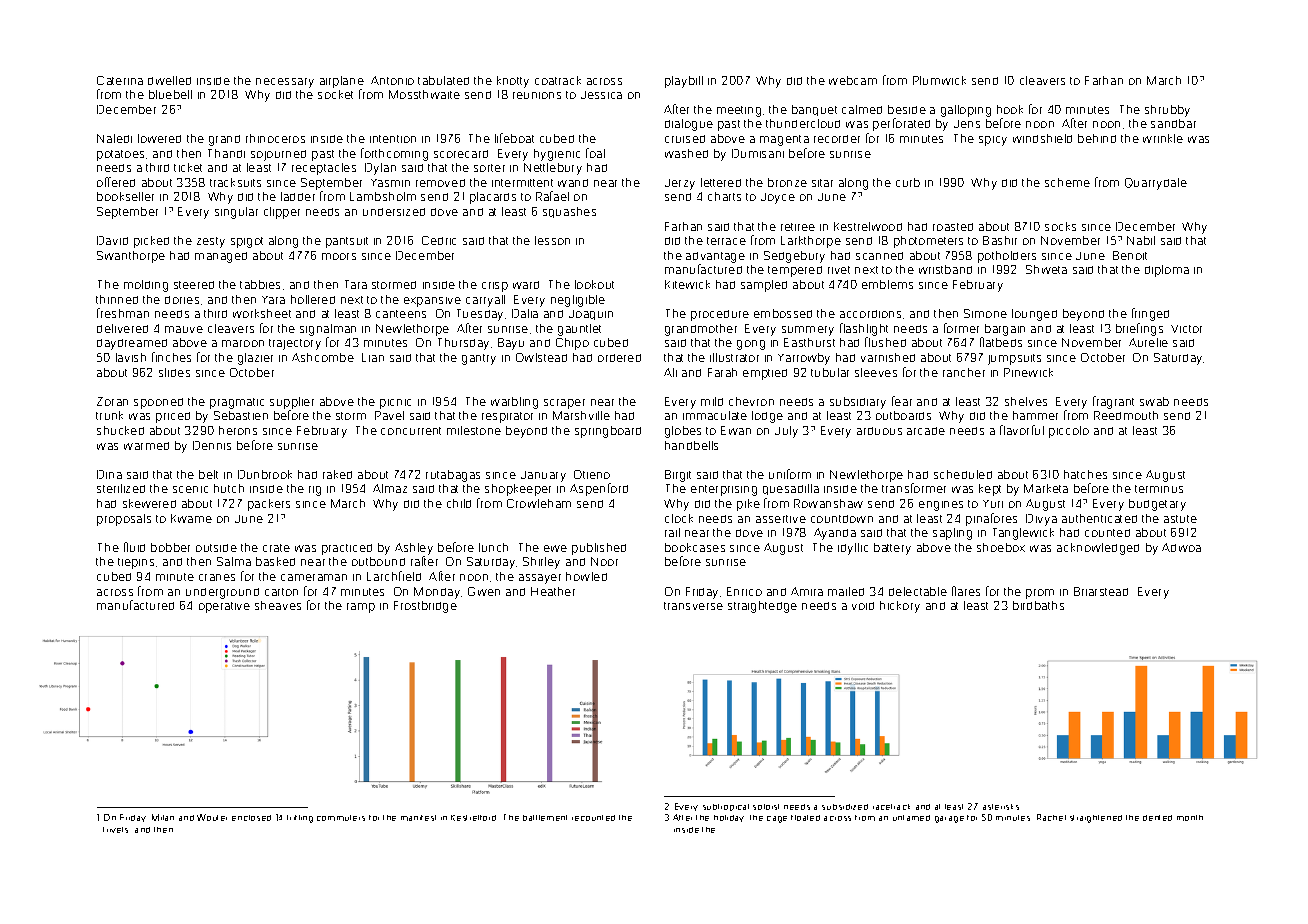 The width and height of the document is (1308, 924). What do you see at coordinates (120, 80) in the document?
I see `Caterina` at bounding box center [120, 80].
